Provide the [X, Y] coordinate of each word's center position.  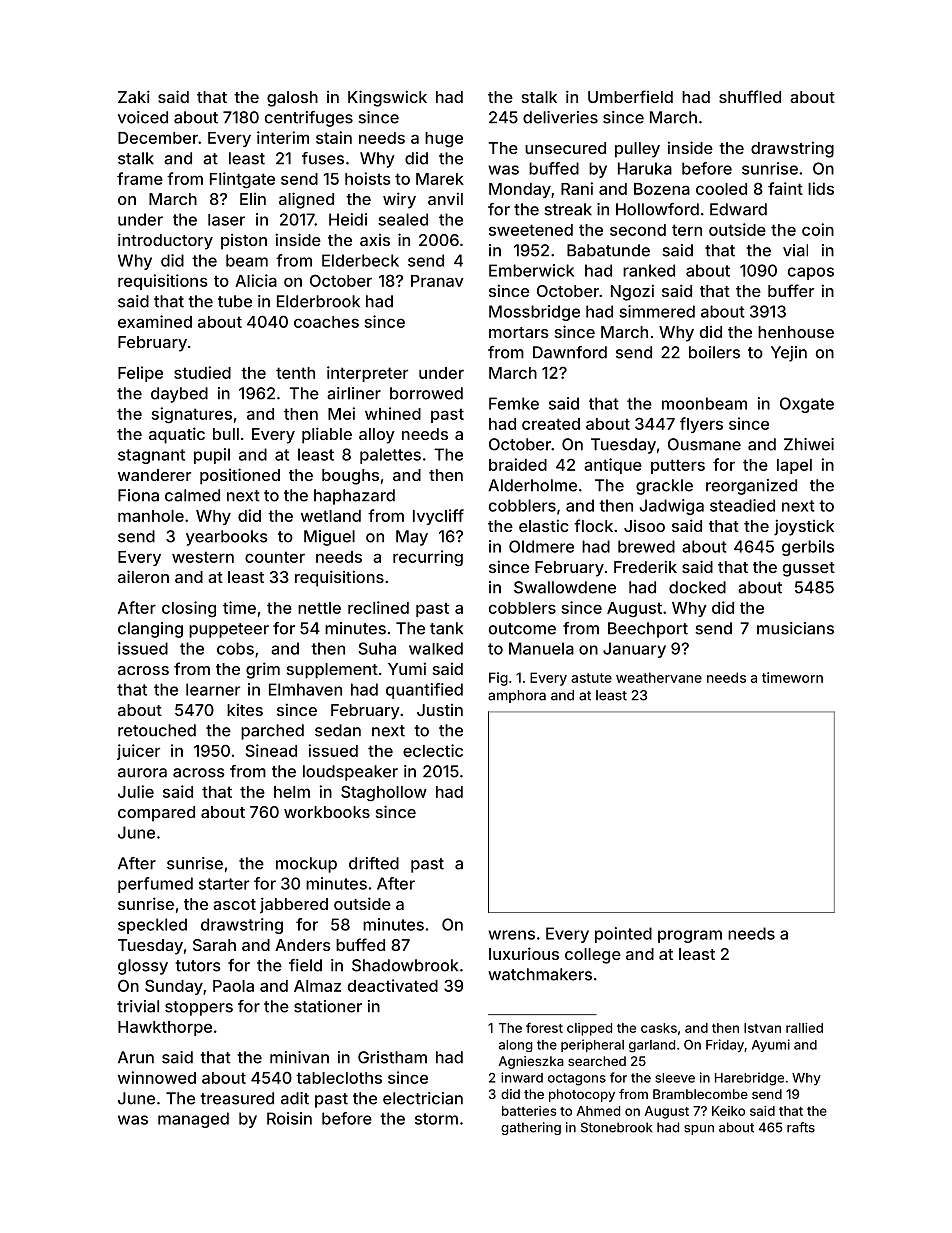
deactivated [393, 985]
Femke [514, 403]
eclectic [433, 750]
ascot [234, 904]
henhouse [796, 332]
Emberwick [531, 270]
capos [811, 273]
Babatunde [608, 250]
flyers [701, 425]
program [690, 936]
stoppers [199, 1008]
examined [155, 321]
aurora [142, 773]
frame [140, 178]
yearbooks [227, 538]
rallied [804, 1028]
